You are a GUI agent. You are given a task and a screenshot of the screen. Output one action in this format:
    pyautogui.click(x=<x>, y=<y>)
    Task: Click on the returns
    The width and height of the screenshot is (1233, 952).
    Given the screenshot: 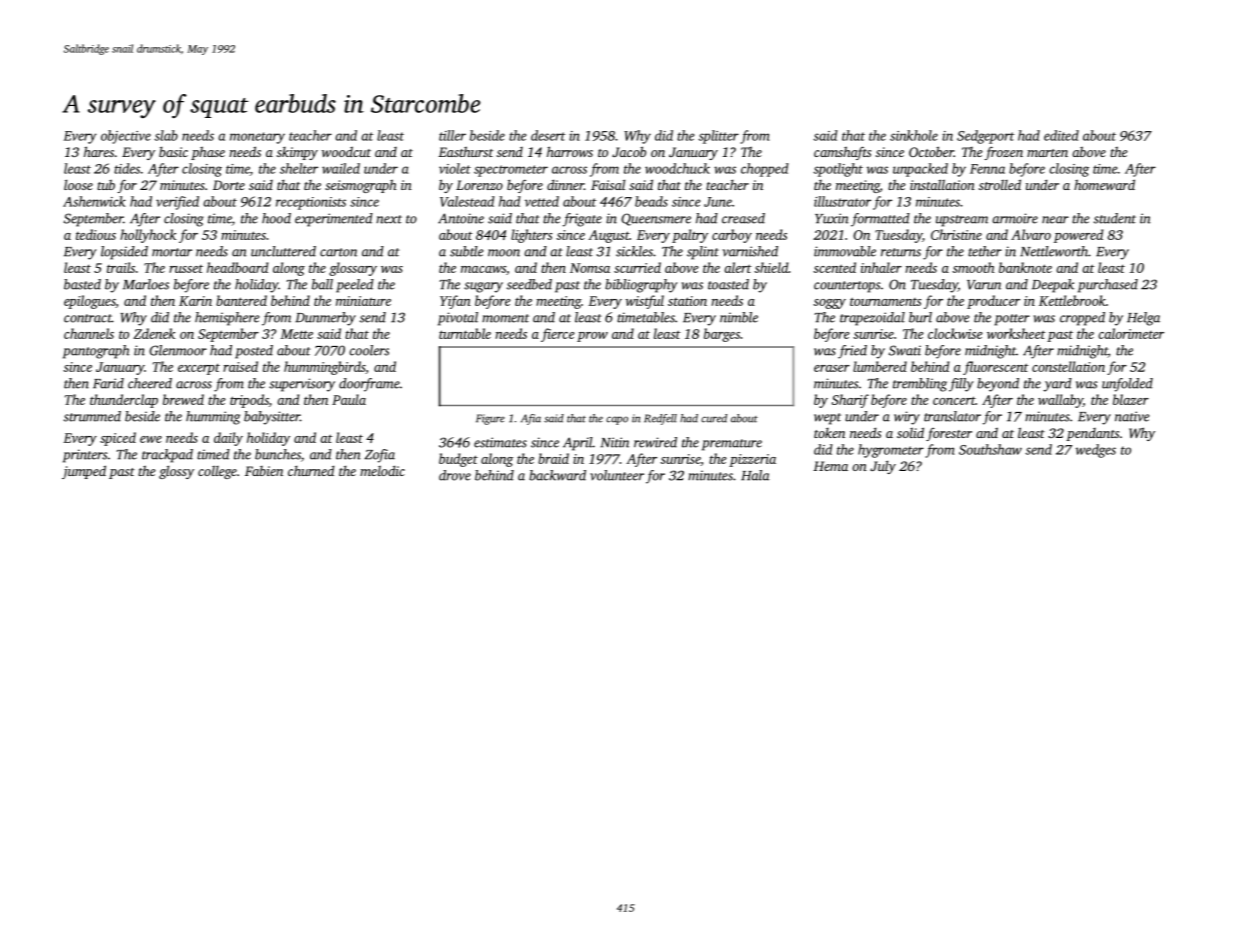 What is the action you would take?
    pyautogui.click(x=901, y=252)
